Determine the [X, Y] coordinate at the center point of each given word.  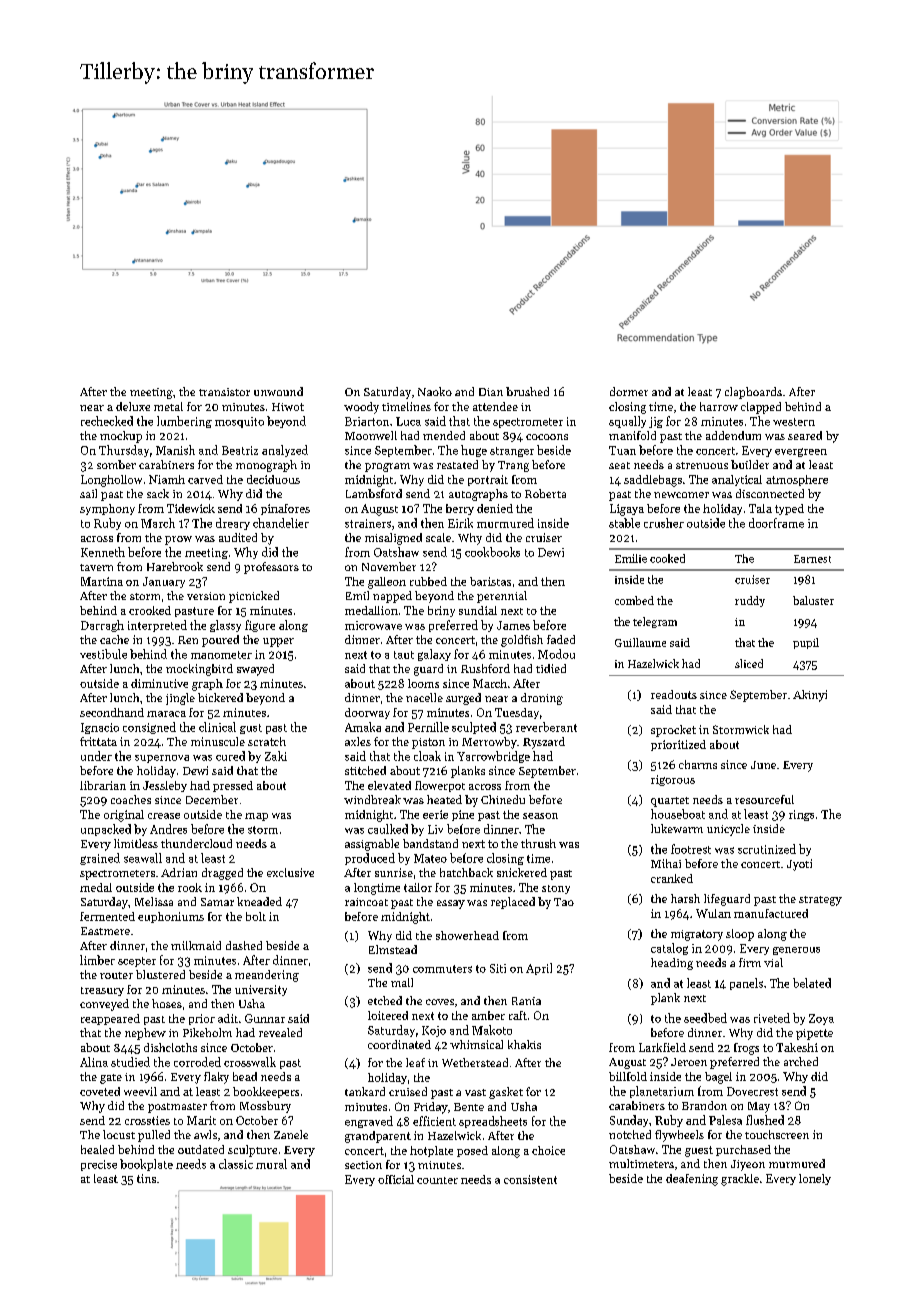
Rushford [485, 668]
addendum [733, 435]
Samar [217, 902]
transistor [224, 392]
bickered [220, 697]
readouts [674, 694]
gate [111, 1079]
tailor [418, 887]
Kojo [434, 1031]
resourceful [764, 799]
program [387, 467]
